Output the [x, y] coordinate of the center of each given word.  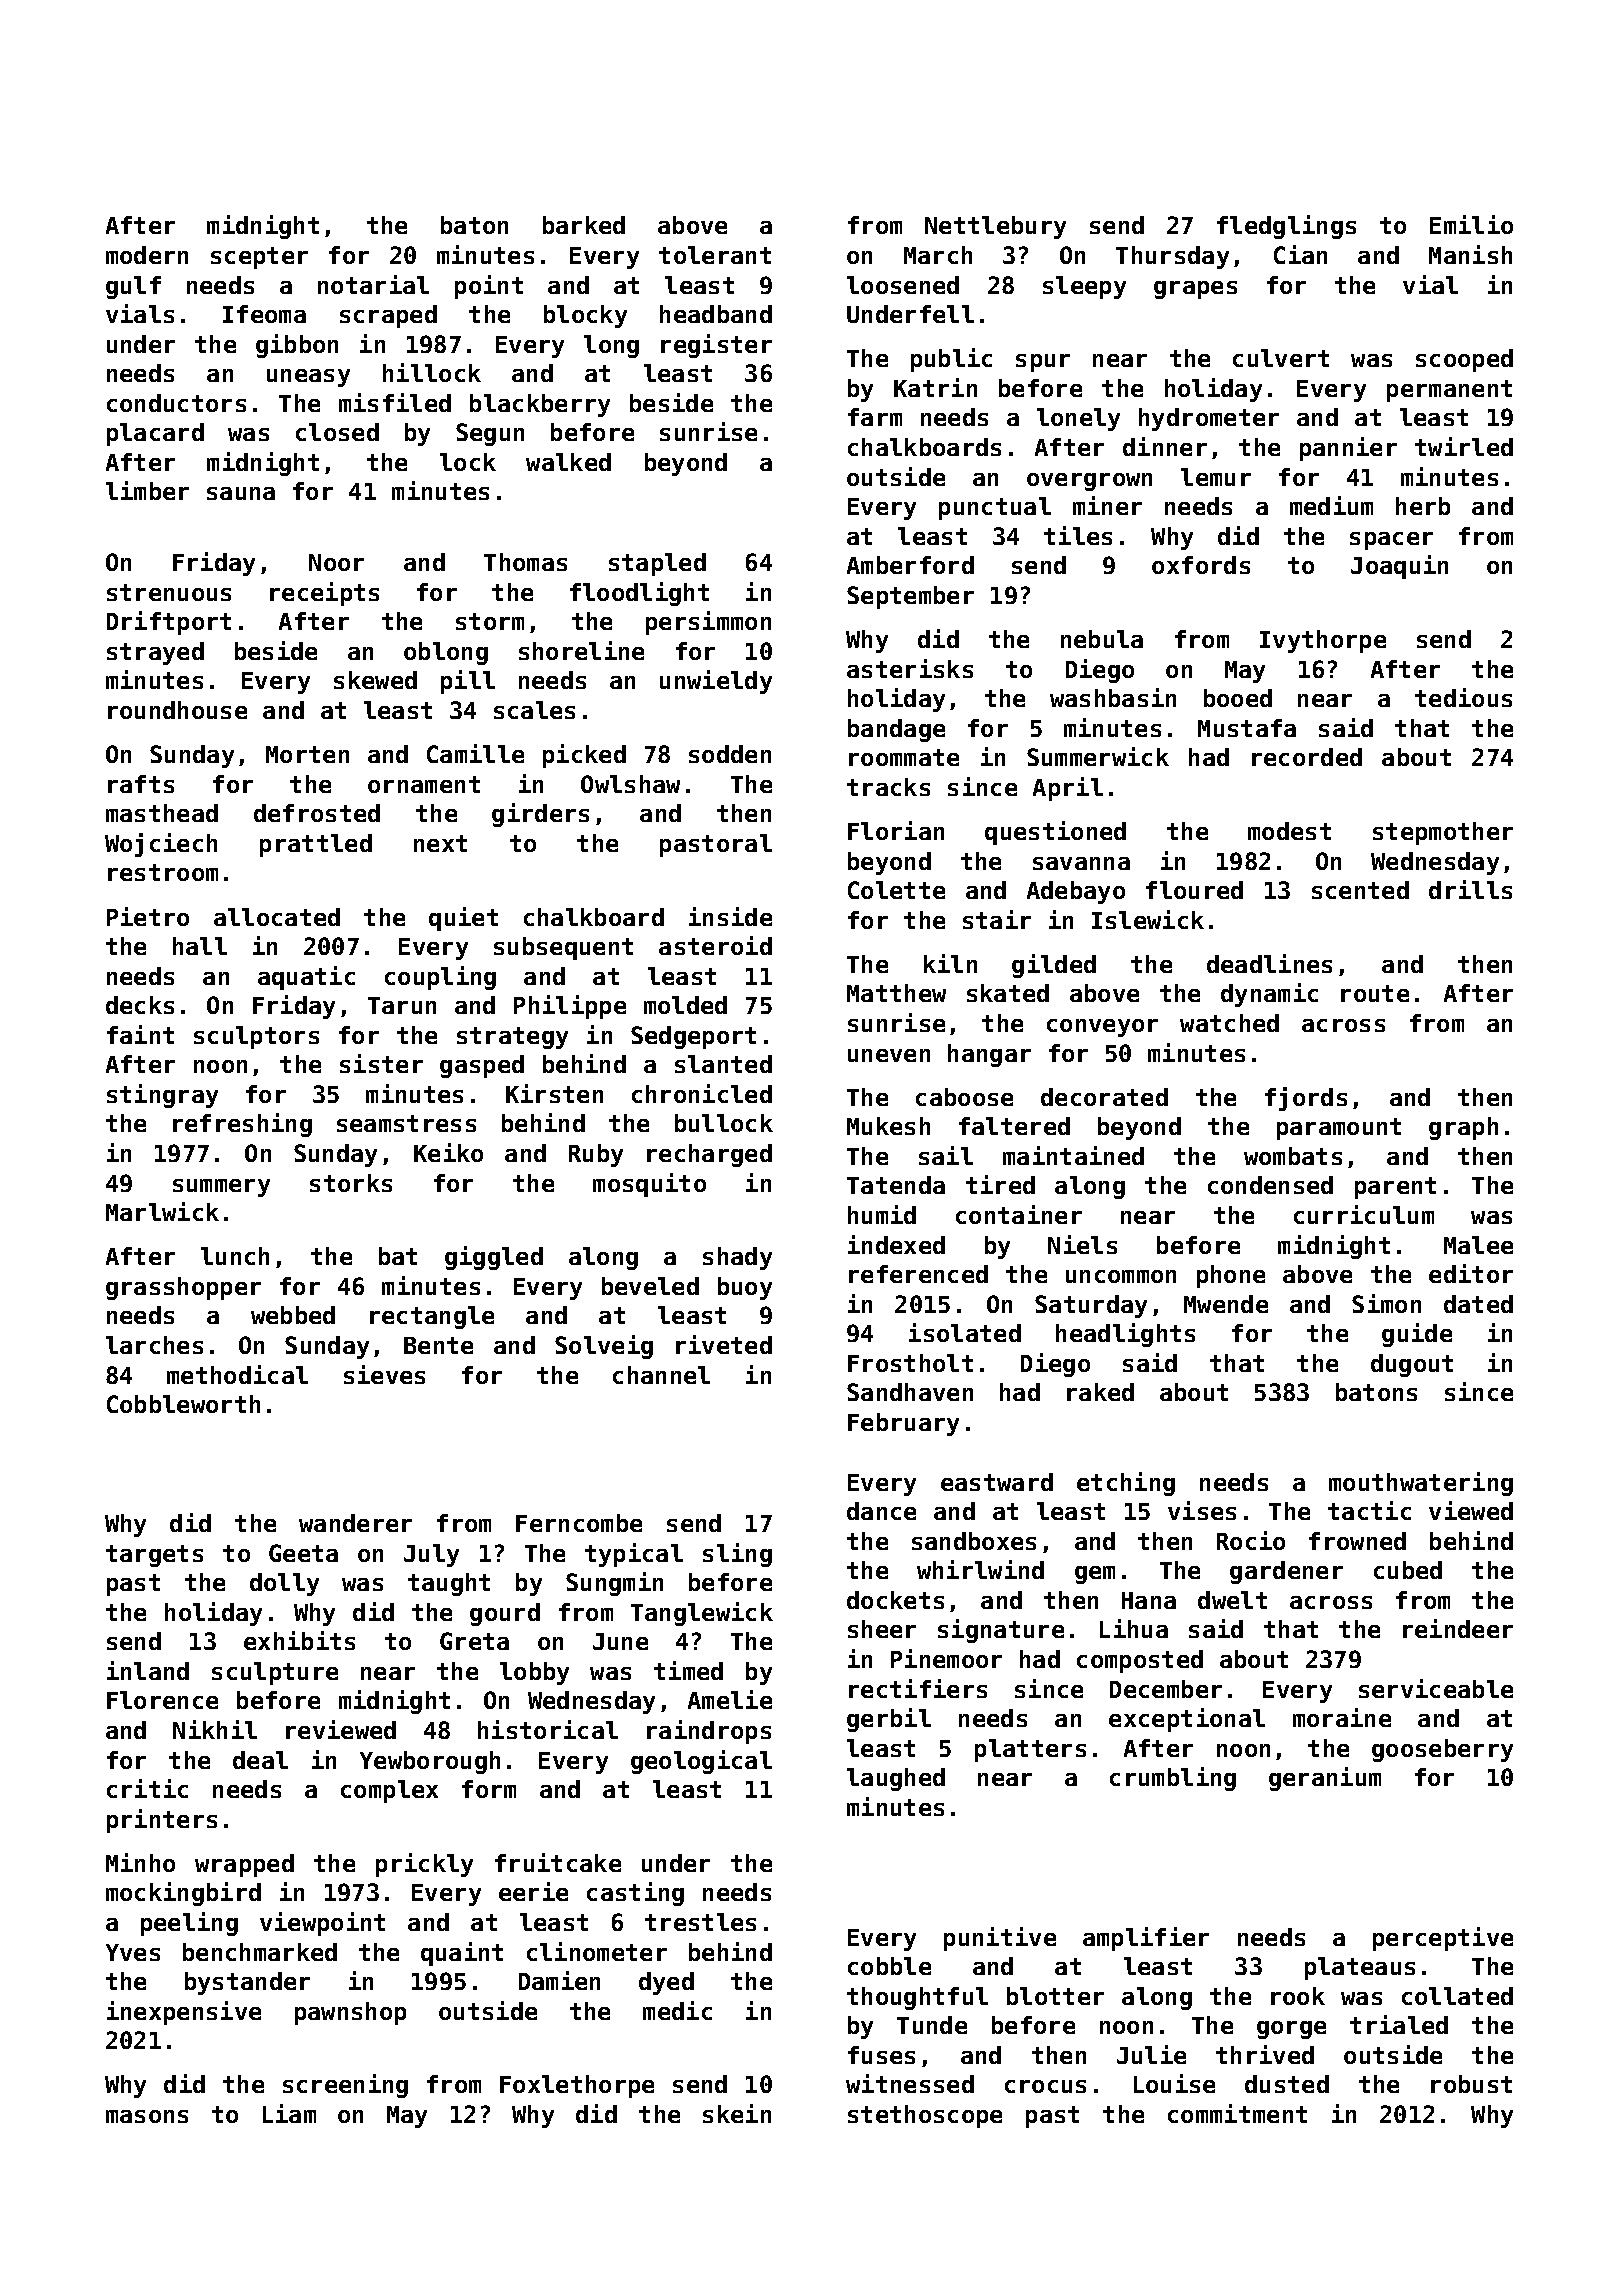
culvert [1281, 358]
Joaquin [1399, 567]
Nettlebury [995, 227]
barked [584, 225]
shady [737, 1258]
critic [147, 1788]
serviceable [1436, 1688]
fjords [1306, 1099]
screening [345, 2086]
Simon [1386, 1303]
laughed [896, 1779]
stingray [162, 1096]
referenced [918, 1274]
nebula [1102, 639]
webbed [293, 1315]
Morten [307, 754]
